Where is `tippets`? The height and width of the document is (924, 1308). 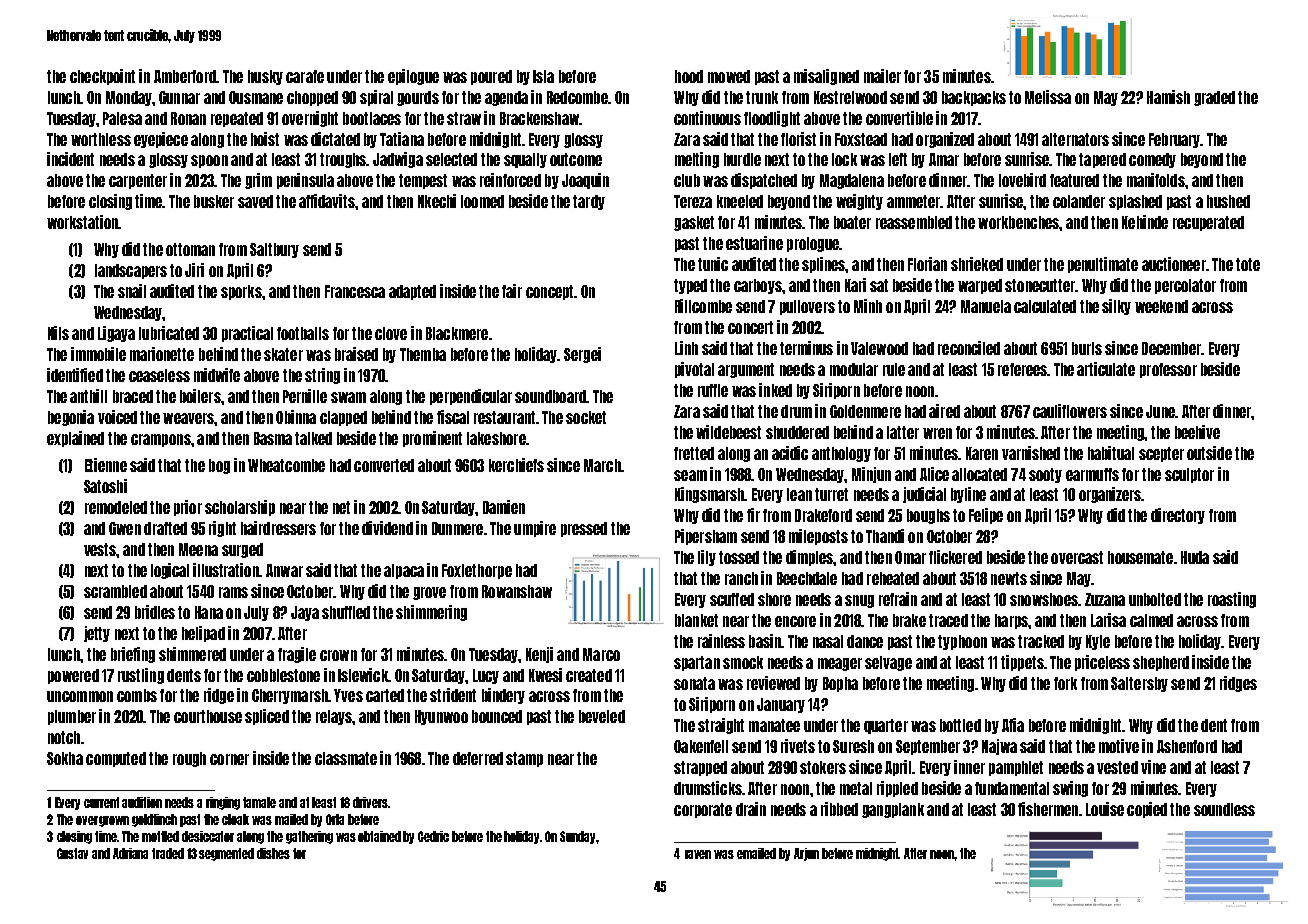
tippets is located at coordinates (1022, 663).
